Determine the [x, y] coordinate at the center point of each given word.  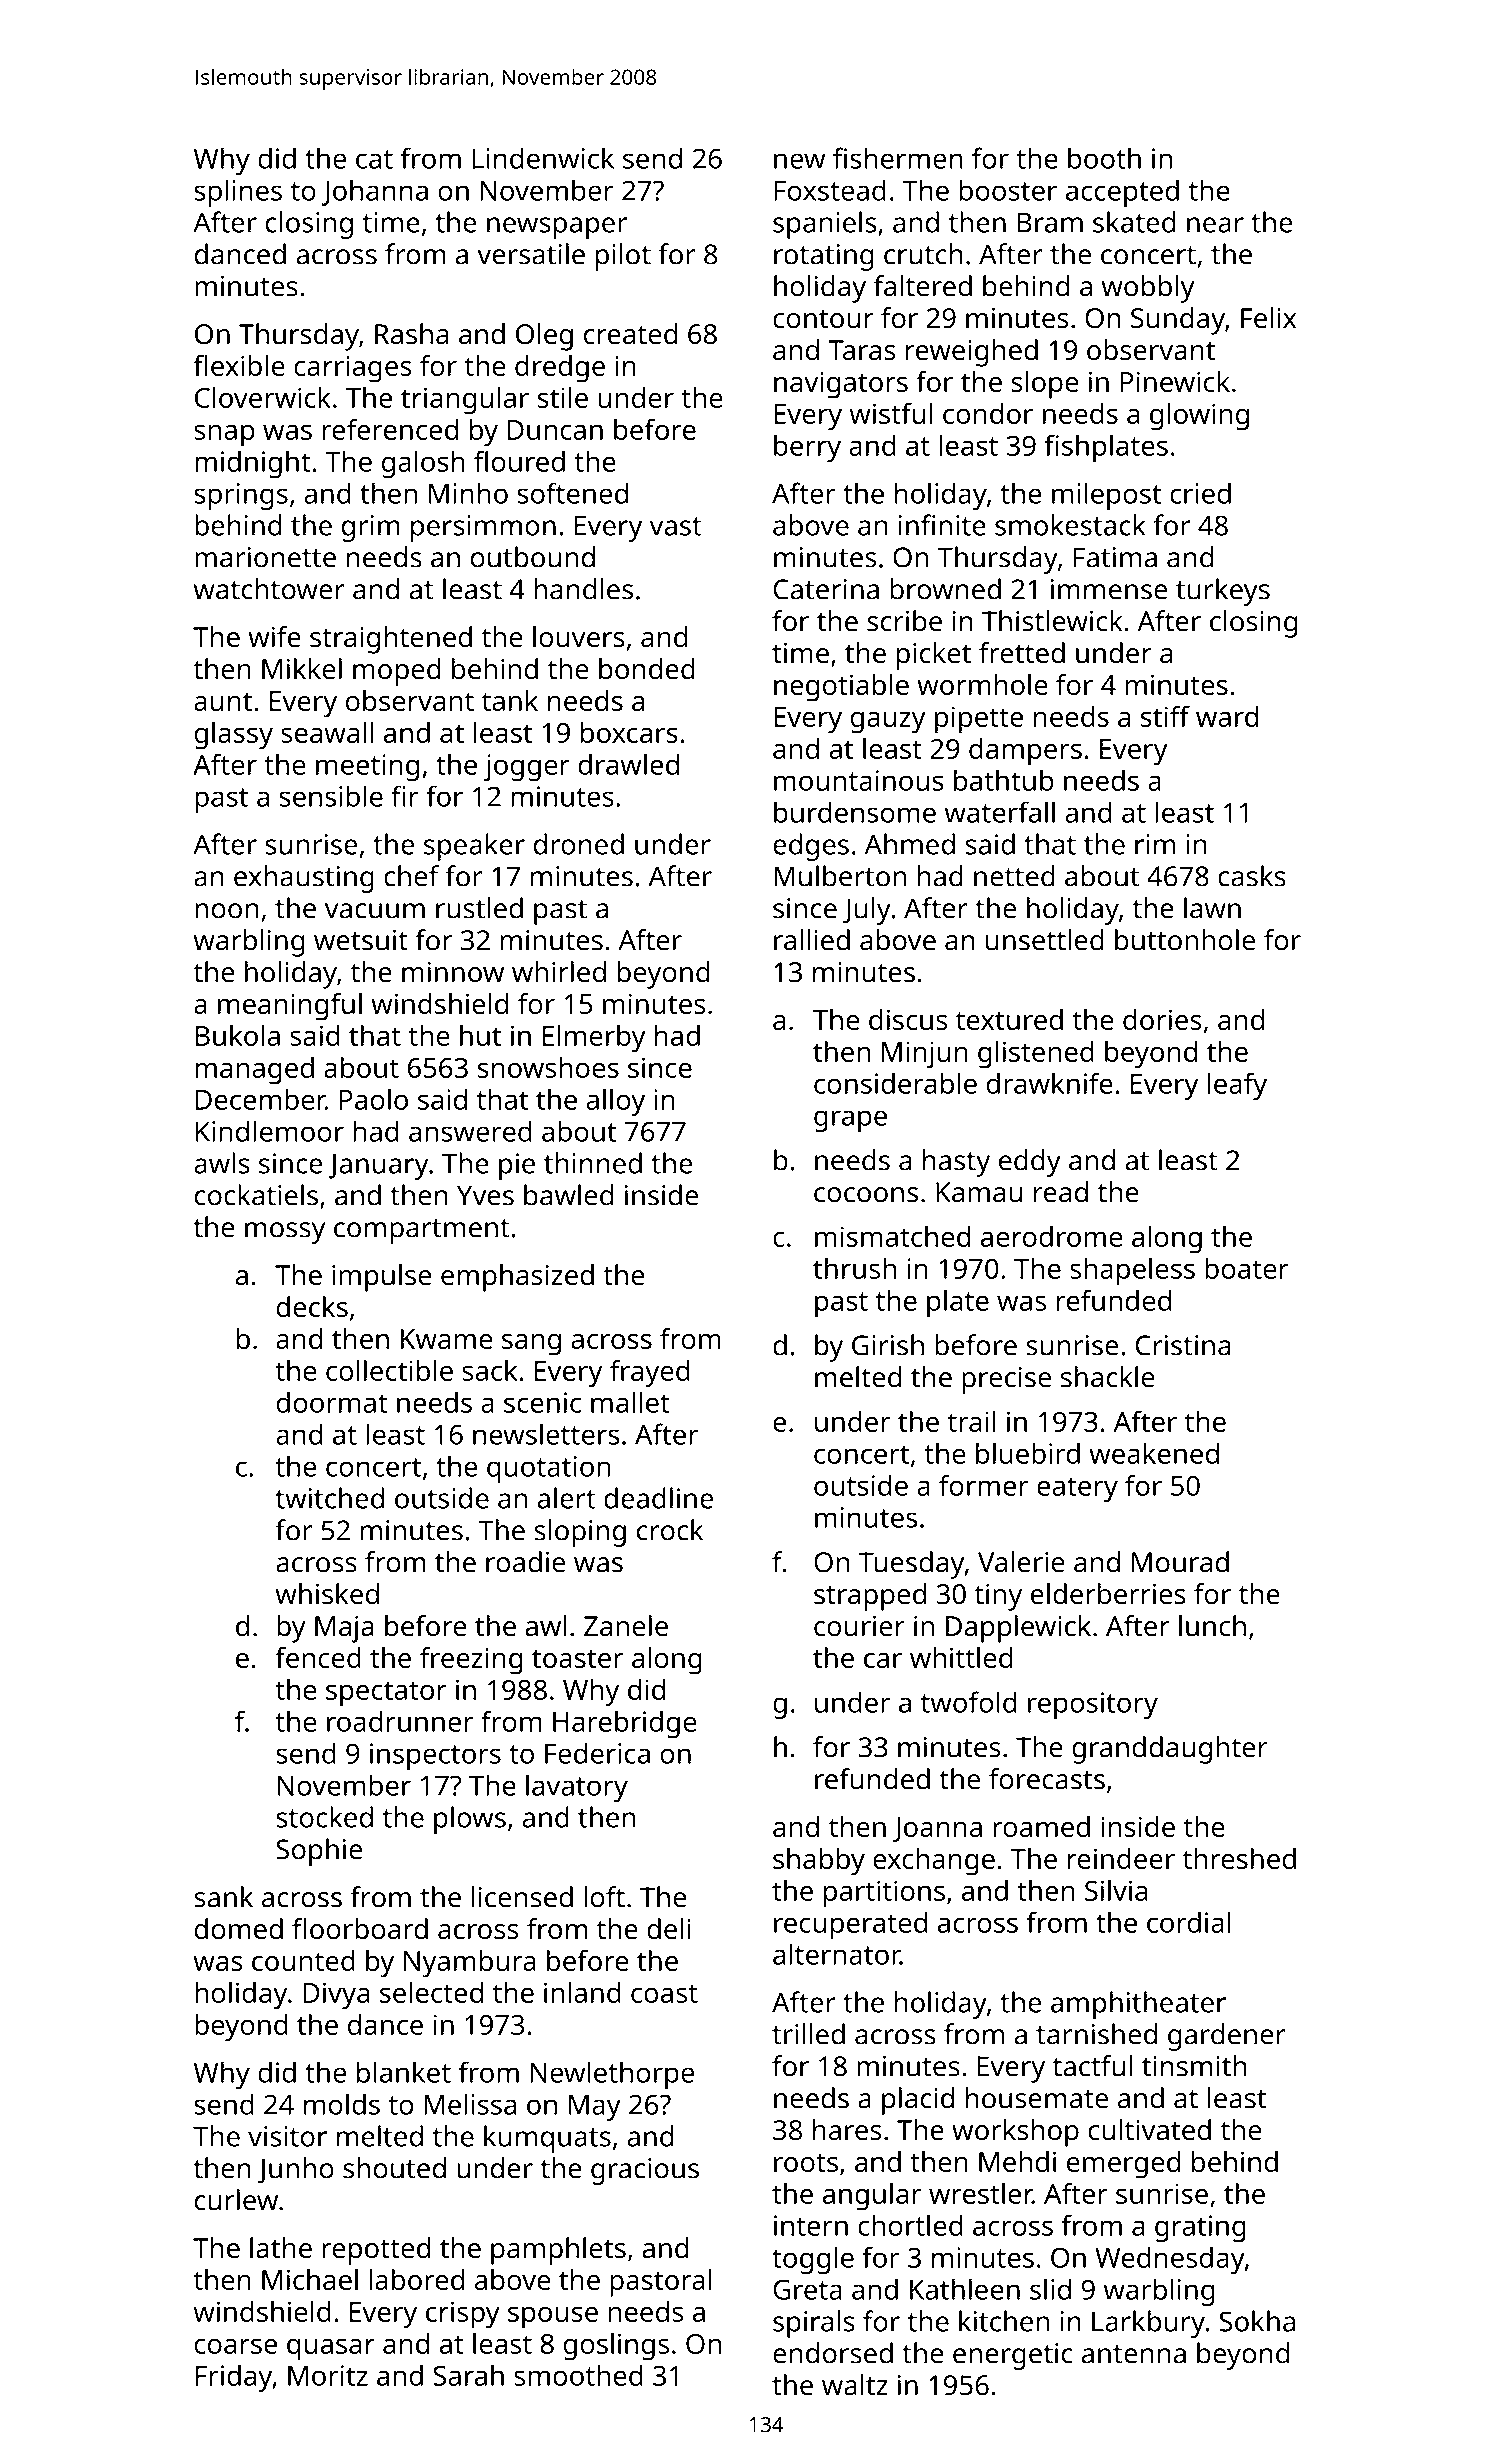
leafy [1237, 1086]
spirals [814, 2324]
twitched [329, 1498]
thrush [854, 1268]
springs [241, 496]
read [1061, 1192]
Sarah [468, 2375]
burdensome [855, 812]
